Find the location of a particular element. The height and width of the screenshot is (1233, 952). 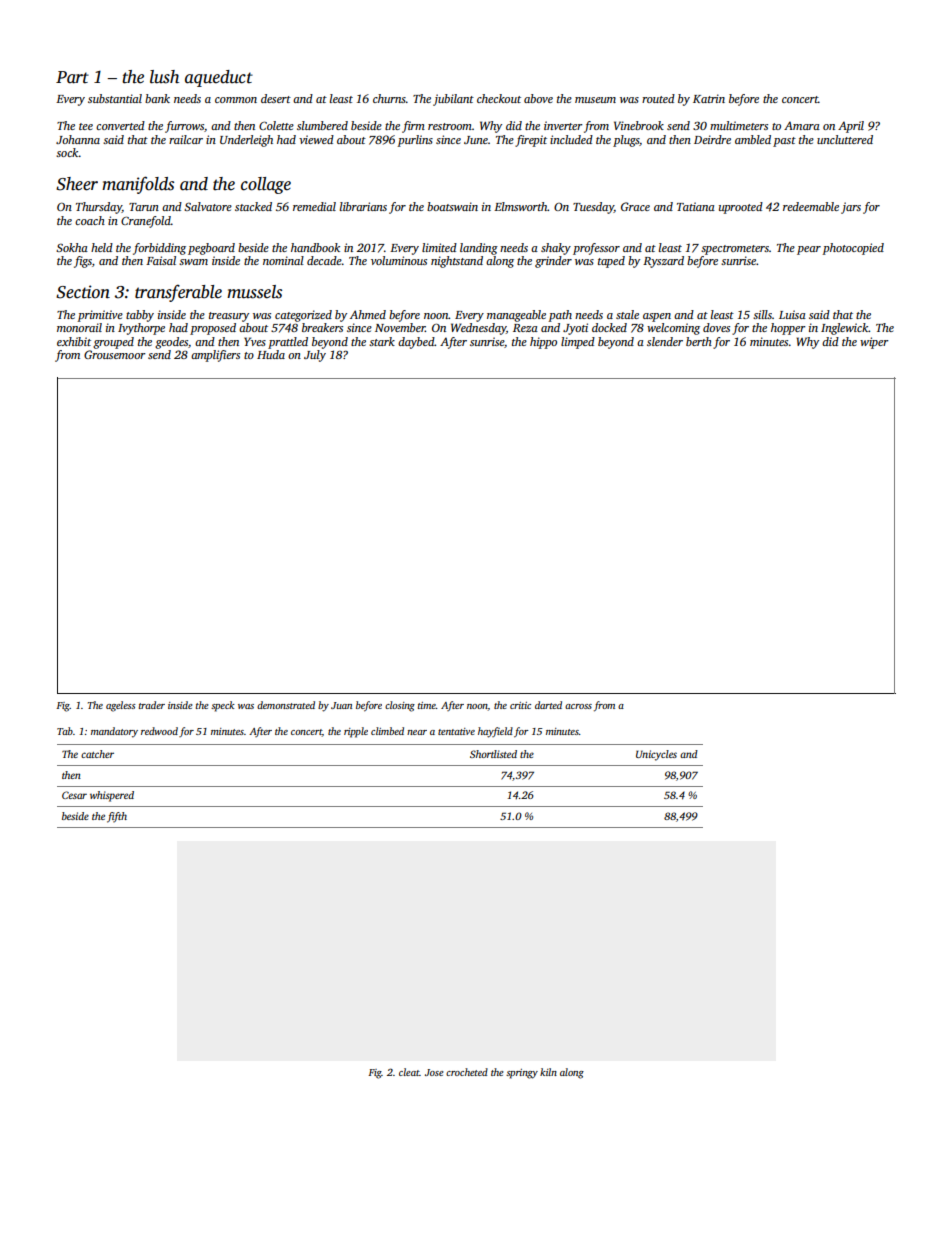

churns is located at coordinates (389, 98).
